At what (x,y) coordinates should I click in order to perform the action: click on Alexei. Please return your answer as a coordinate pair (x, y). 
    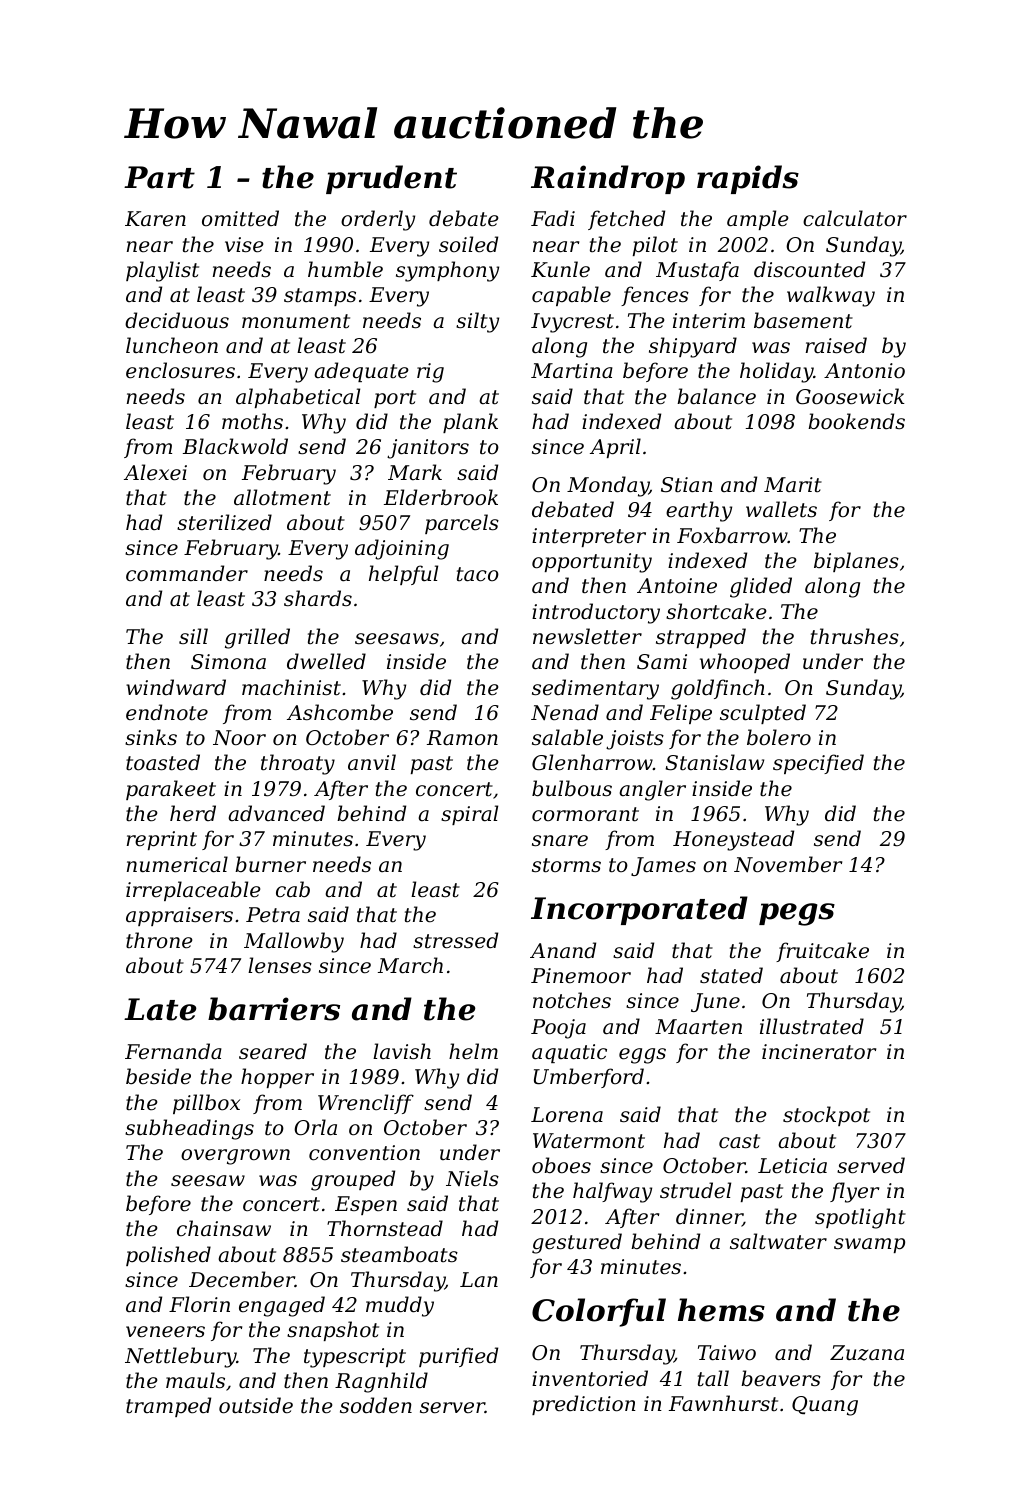
    Looking at the image, I should click on (155, 472).
